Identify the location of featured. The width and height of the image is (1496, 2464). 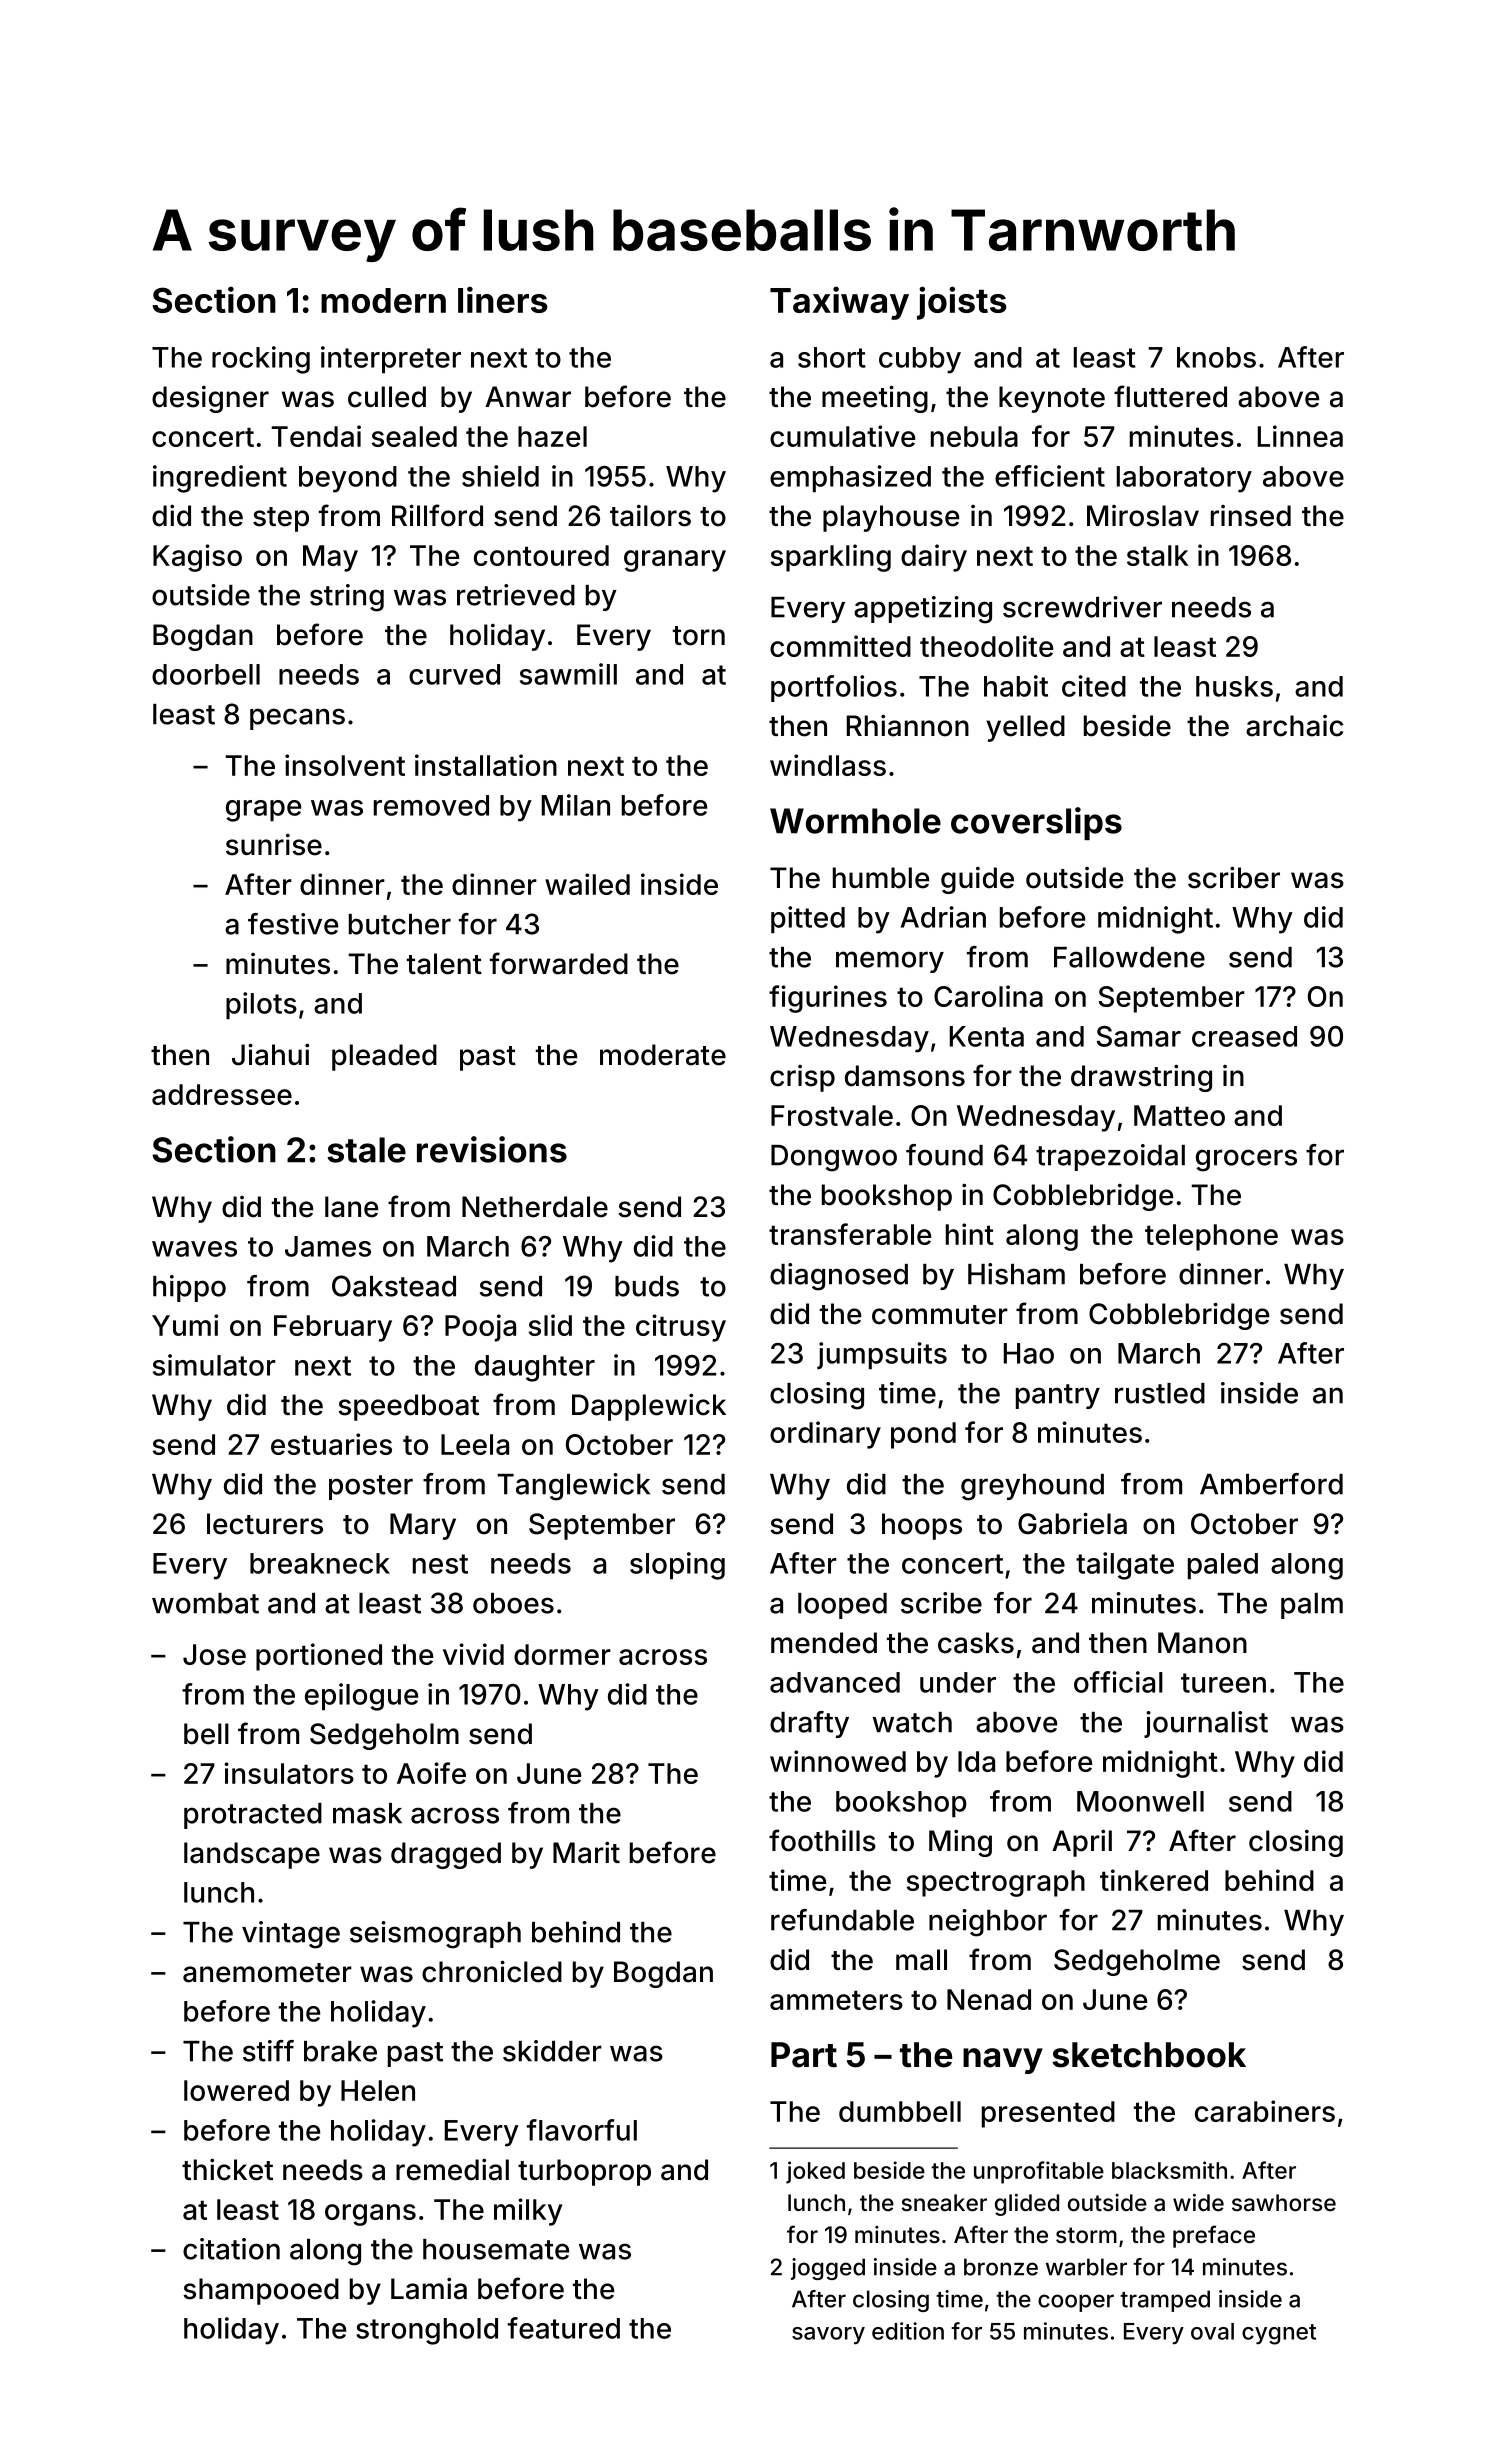
(564, 2328).
